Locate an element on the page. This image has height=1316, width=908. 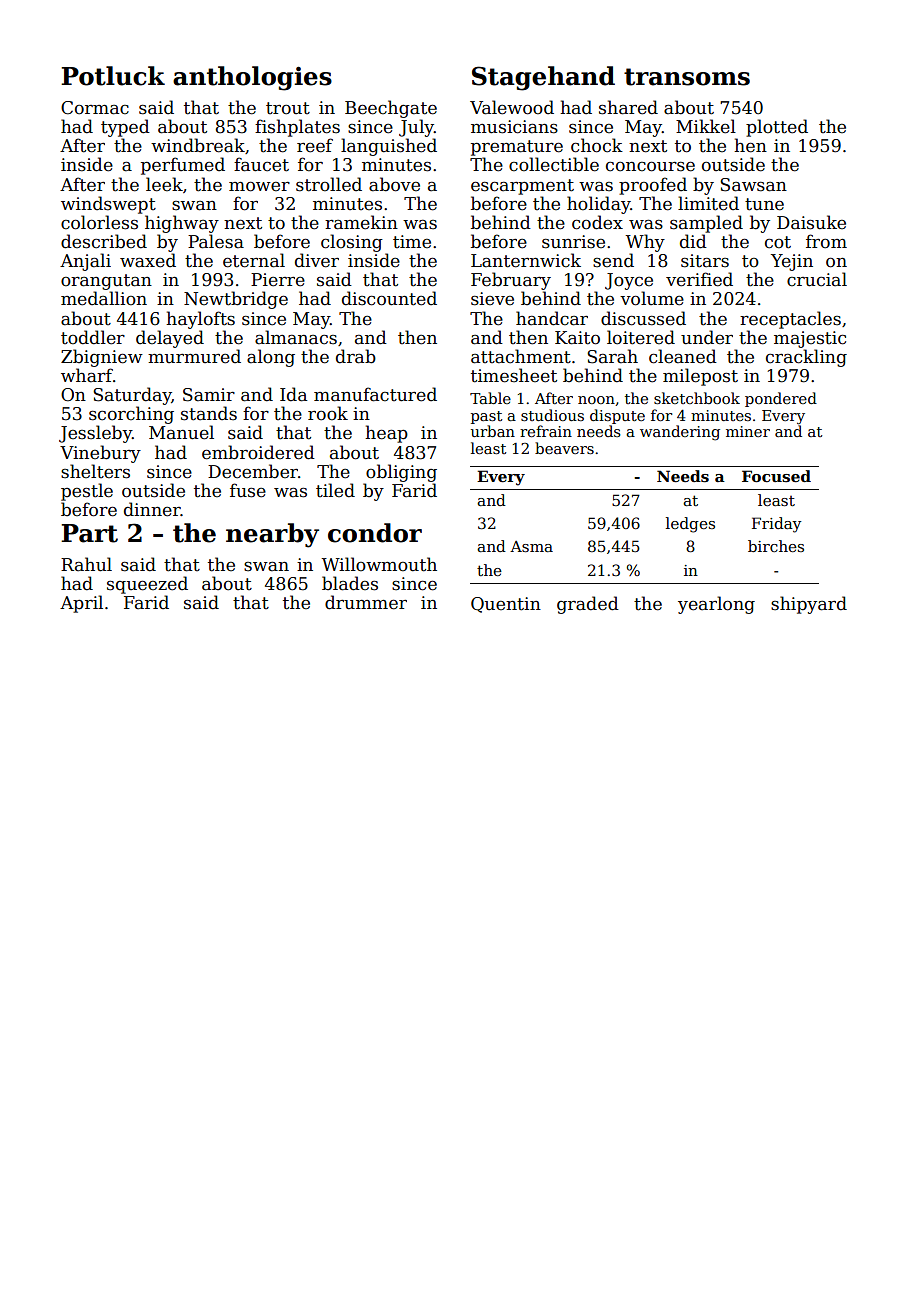
transoms is located at coordinates (687, 77).
